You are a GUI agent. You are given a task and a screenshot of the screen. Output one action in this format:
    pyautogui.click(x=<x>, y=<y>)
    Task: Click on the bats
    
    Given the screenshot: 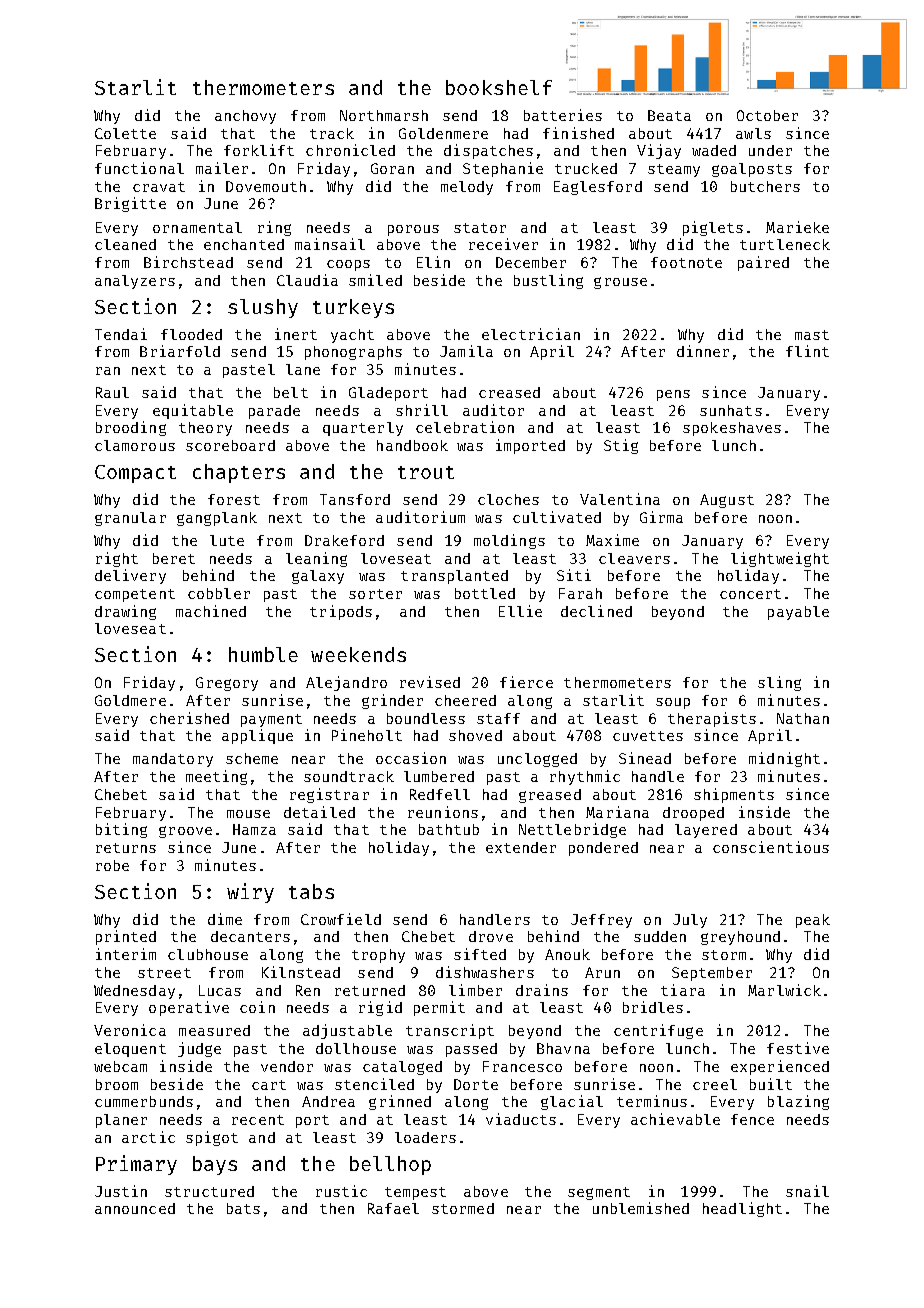 What is the action you would take?
    pyautogui.click(x=243, y=1208)
